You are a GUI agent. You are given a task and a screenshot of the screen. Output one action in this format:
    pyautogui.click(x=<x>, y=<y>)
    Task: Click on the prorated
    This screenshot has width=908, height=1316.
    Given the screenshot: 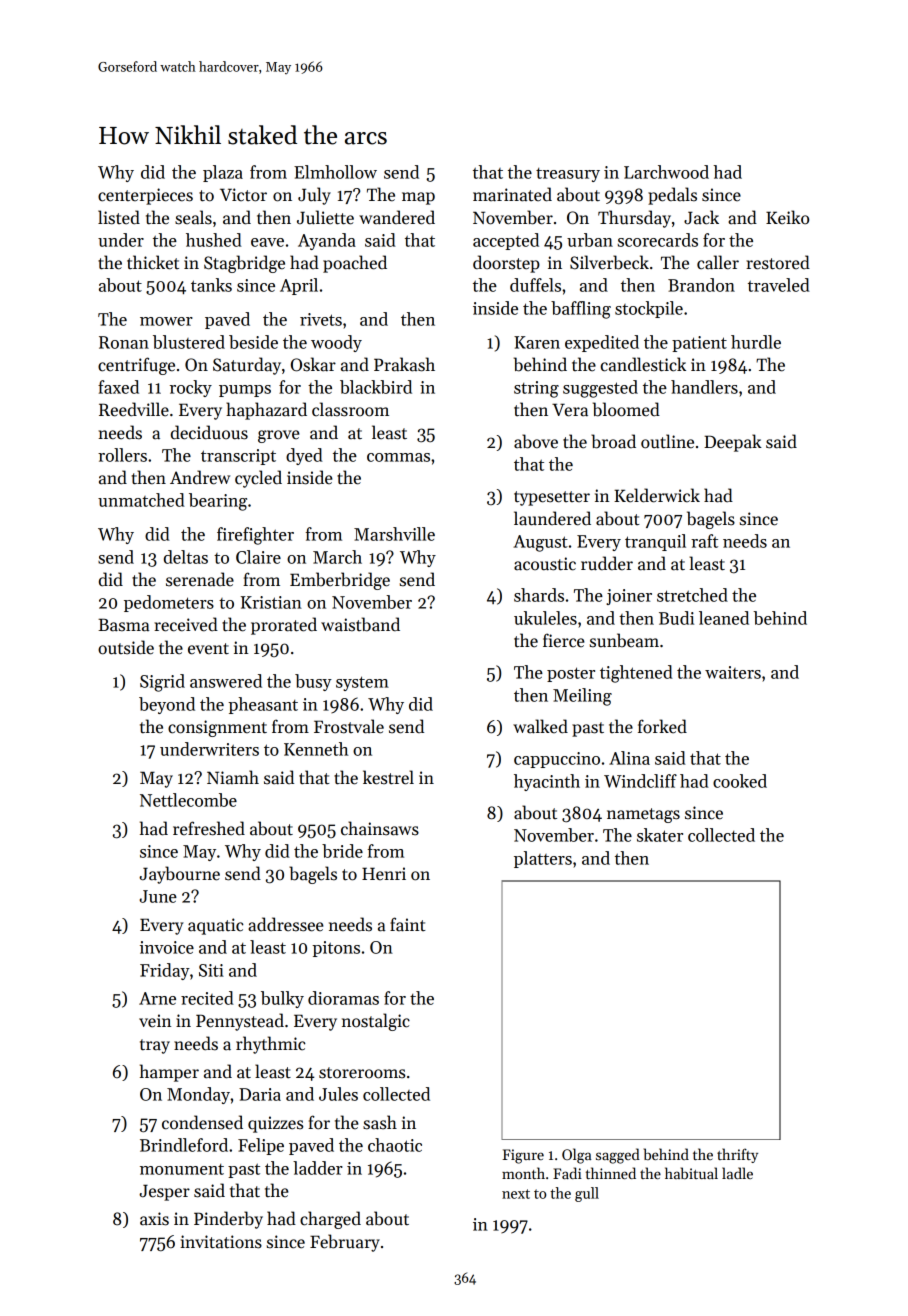 What is the action you would take?
    pyautogui.click(x=284, y=626)
